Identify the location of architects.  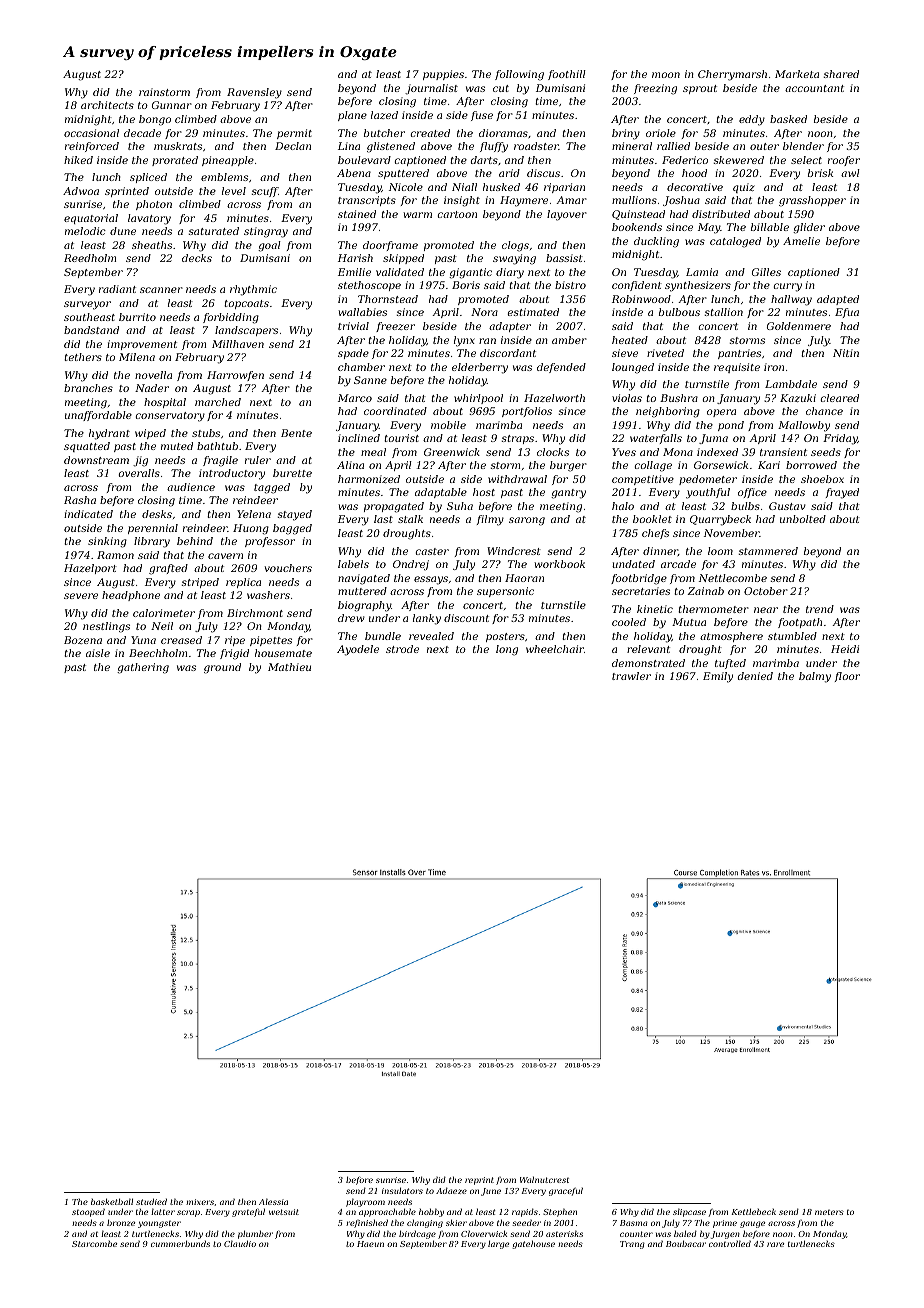
(107, 105).
